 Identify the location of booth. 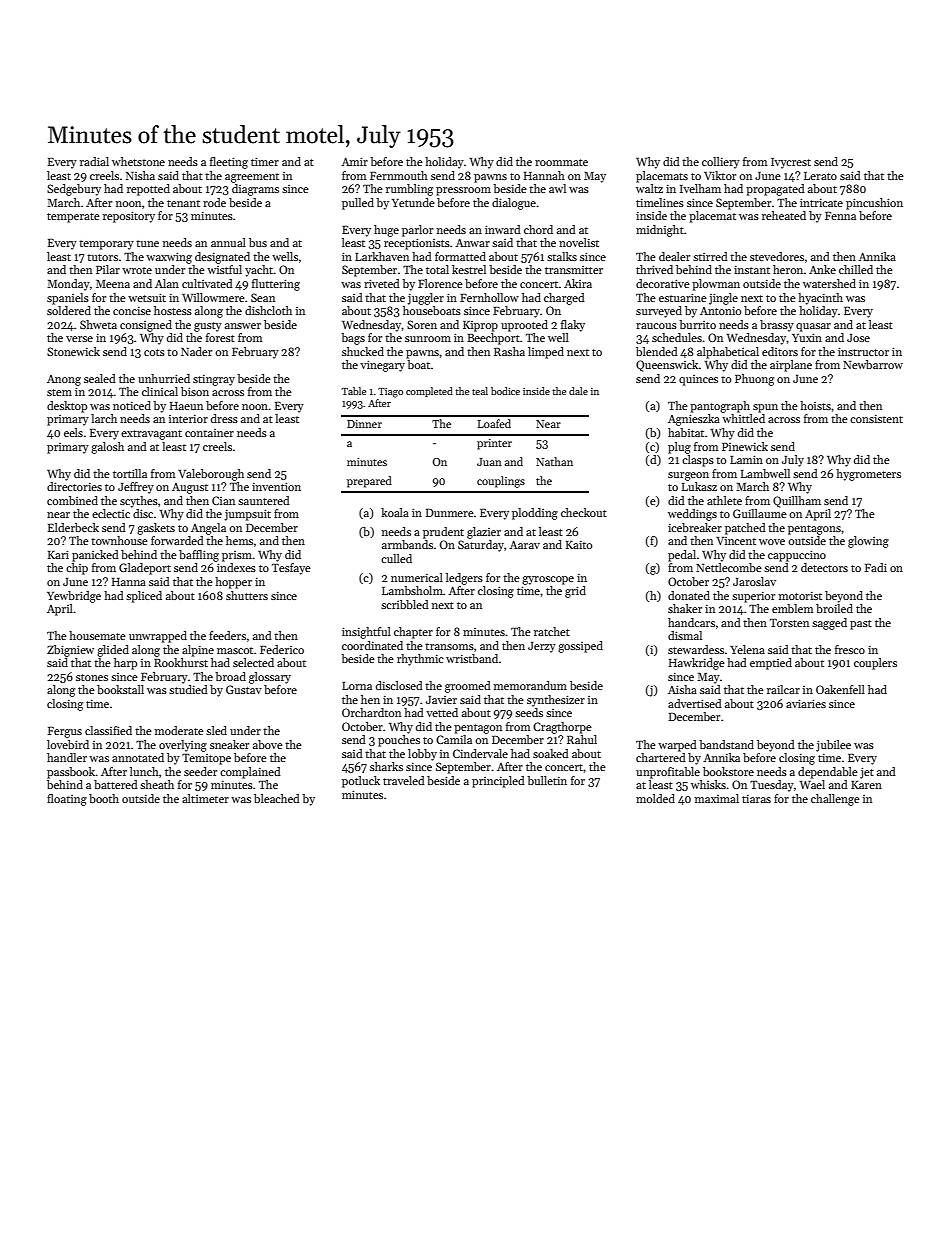
(104, 798).
